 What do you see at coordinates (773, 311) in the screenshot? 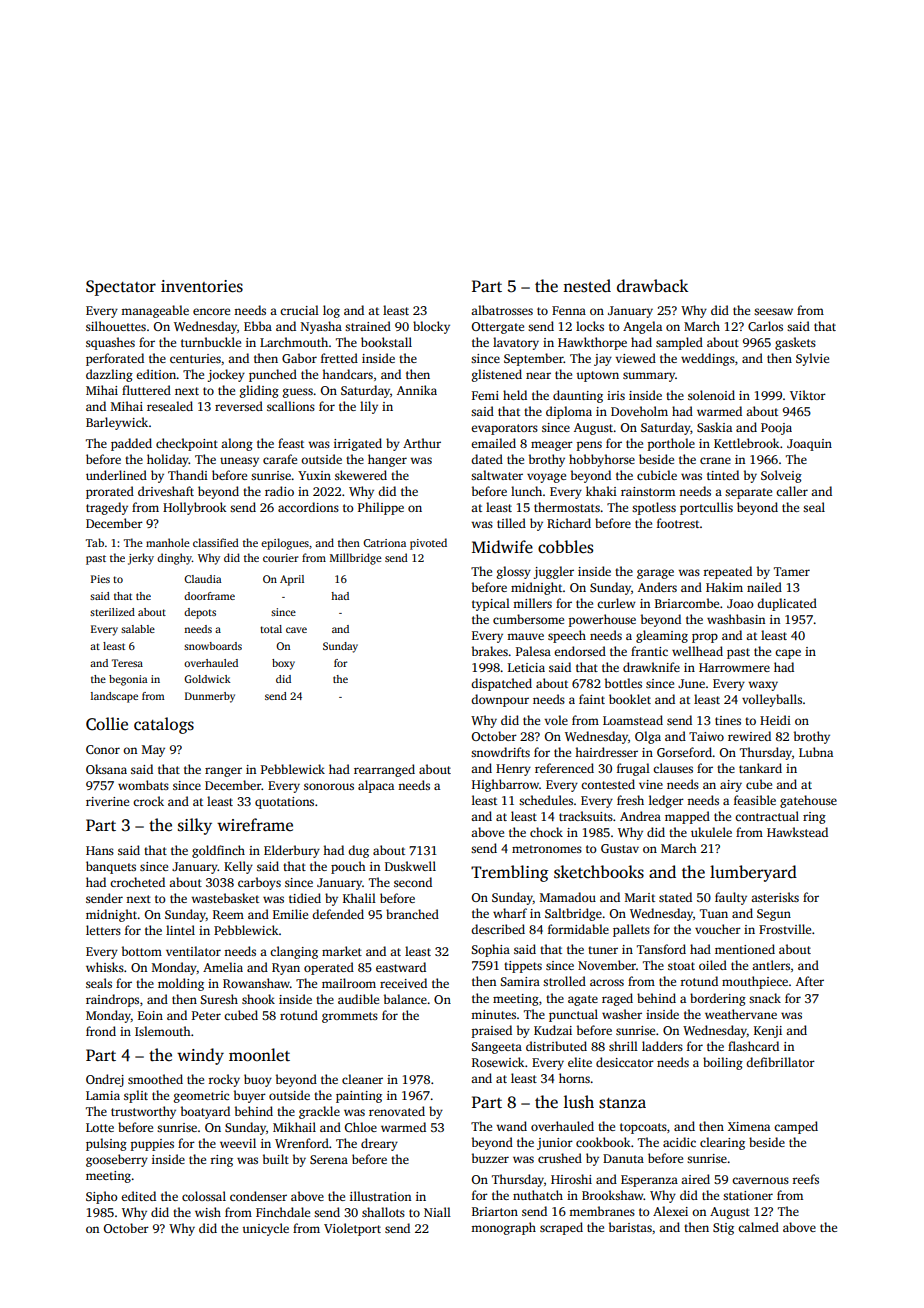
I see `seesaw` at bounding box center [773, 311].
